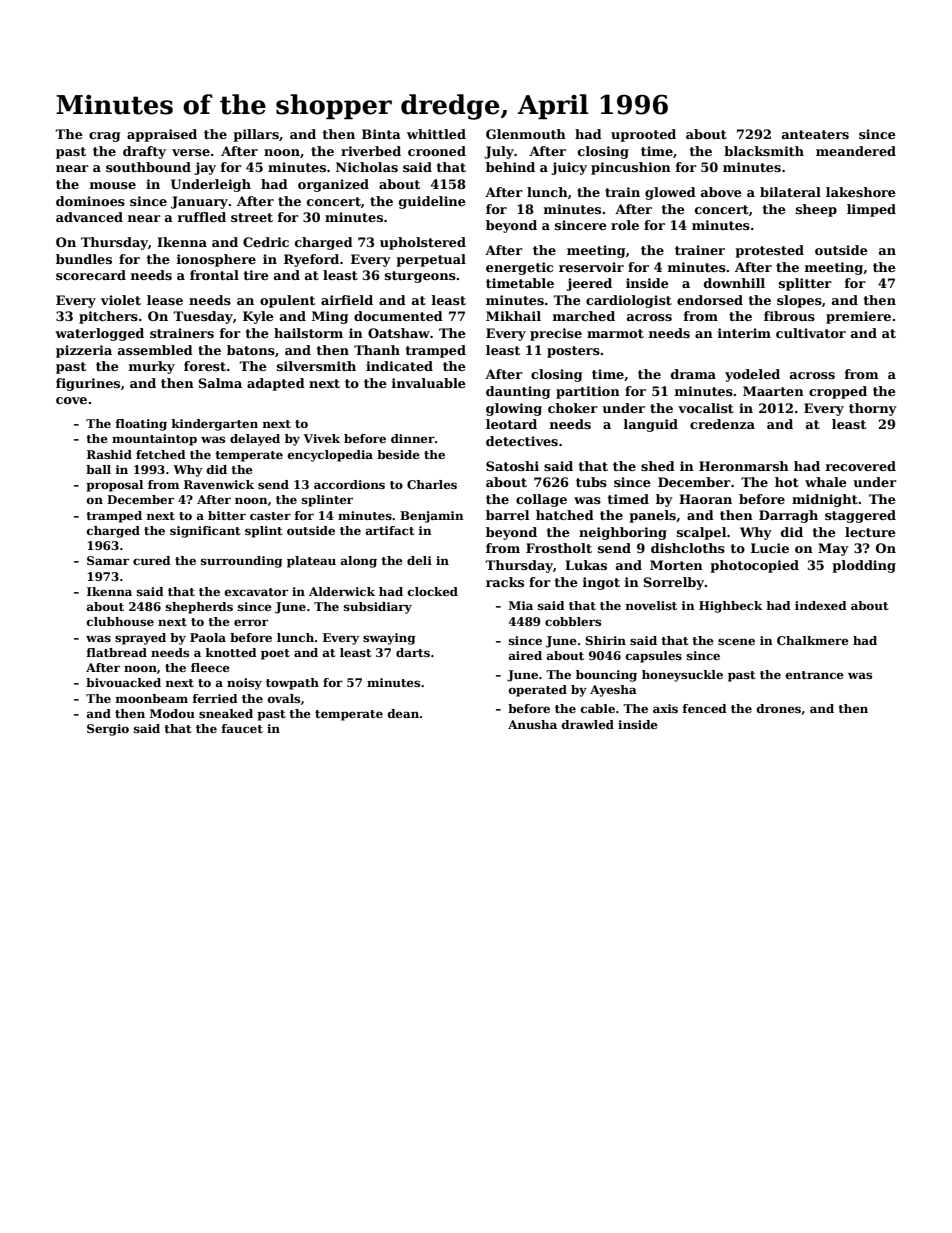 This document has height=1233, width=952. What do you see at coordinates (429, 383) in the document?
I see `invaluable` at bounding box center [429, 383].
